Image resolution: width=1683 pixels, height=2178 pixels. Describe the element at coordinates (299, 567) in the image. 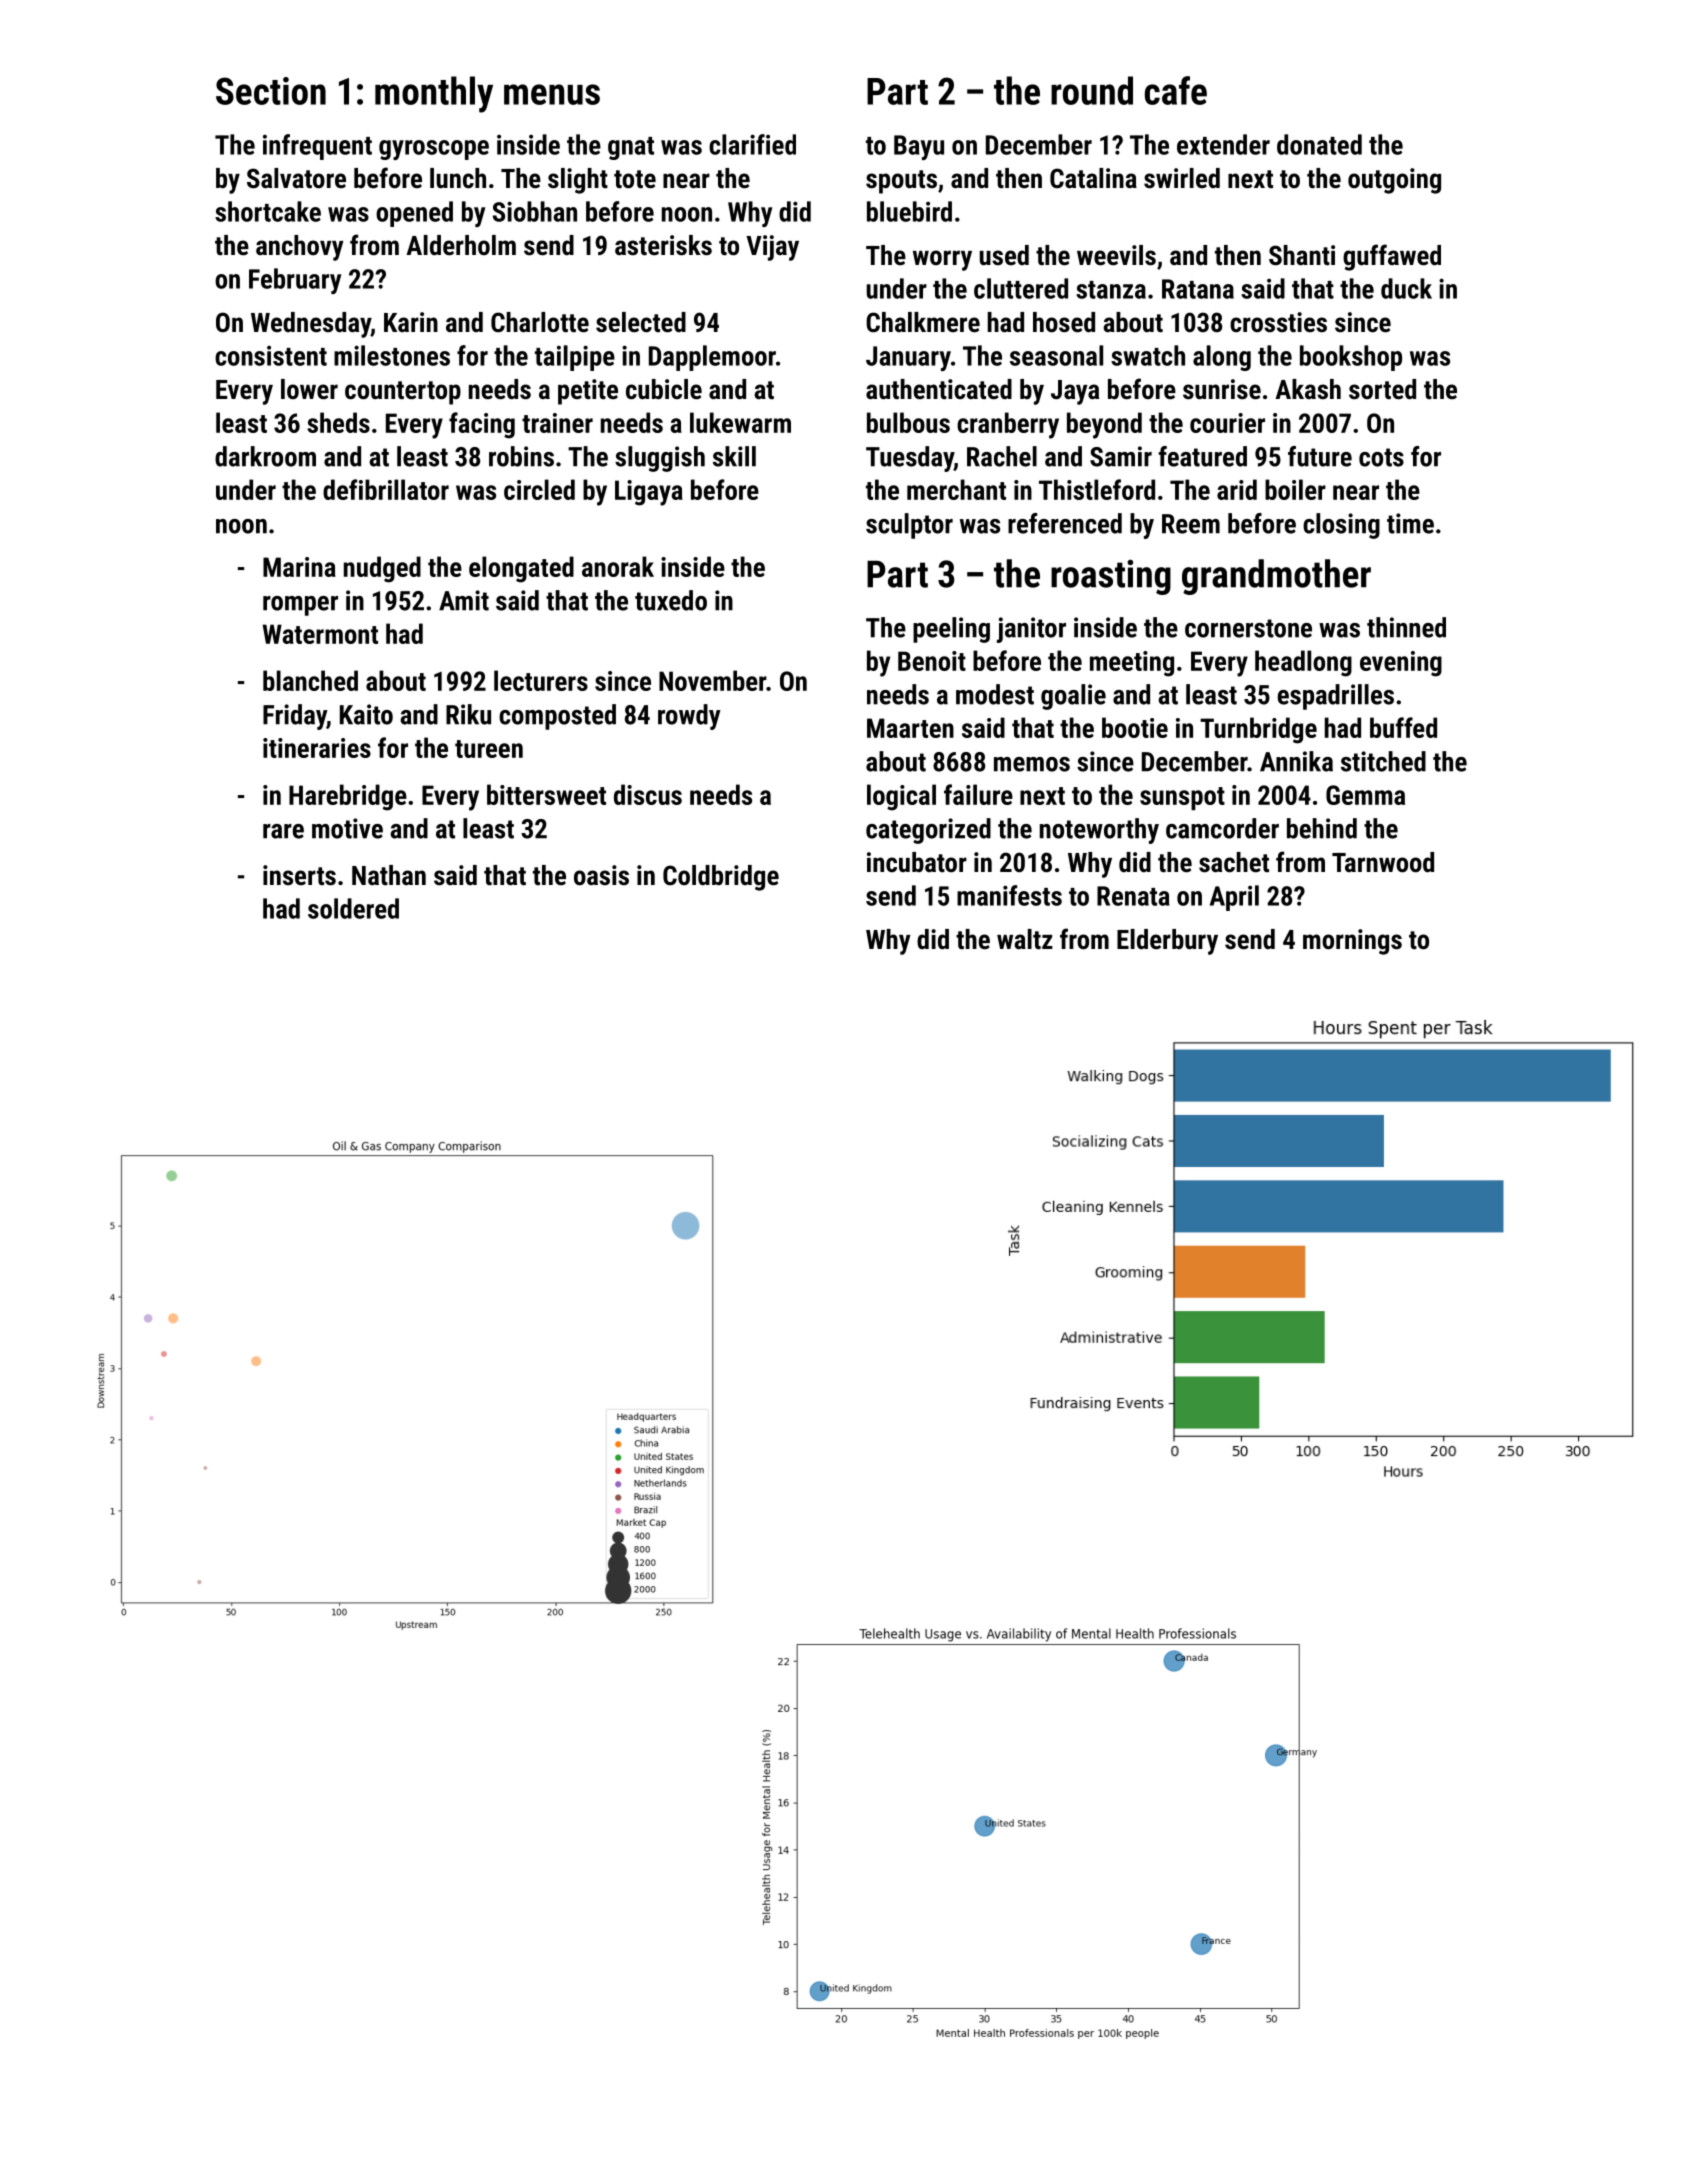

I see `Marina` at that location.
